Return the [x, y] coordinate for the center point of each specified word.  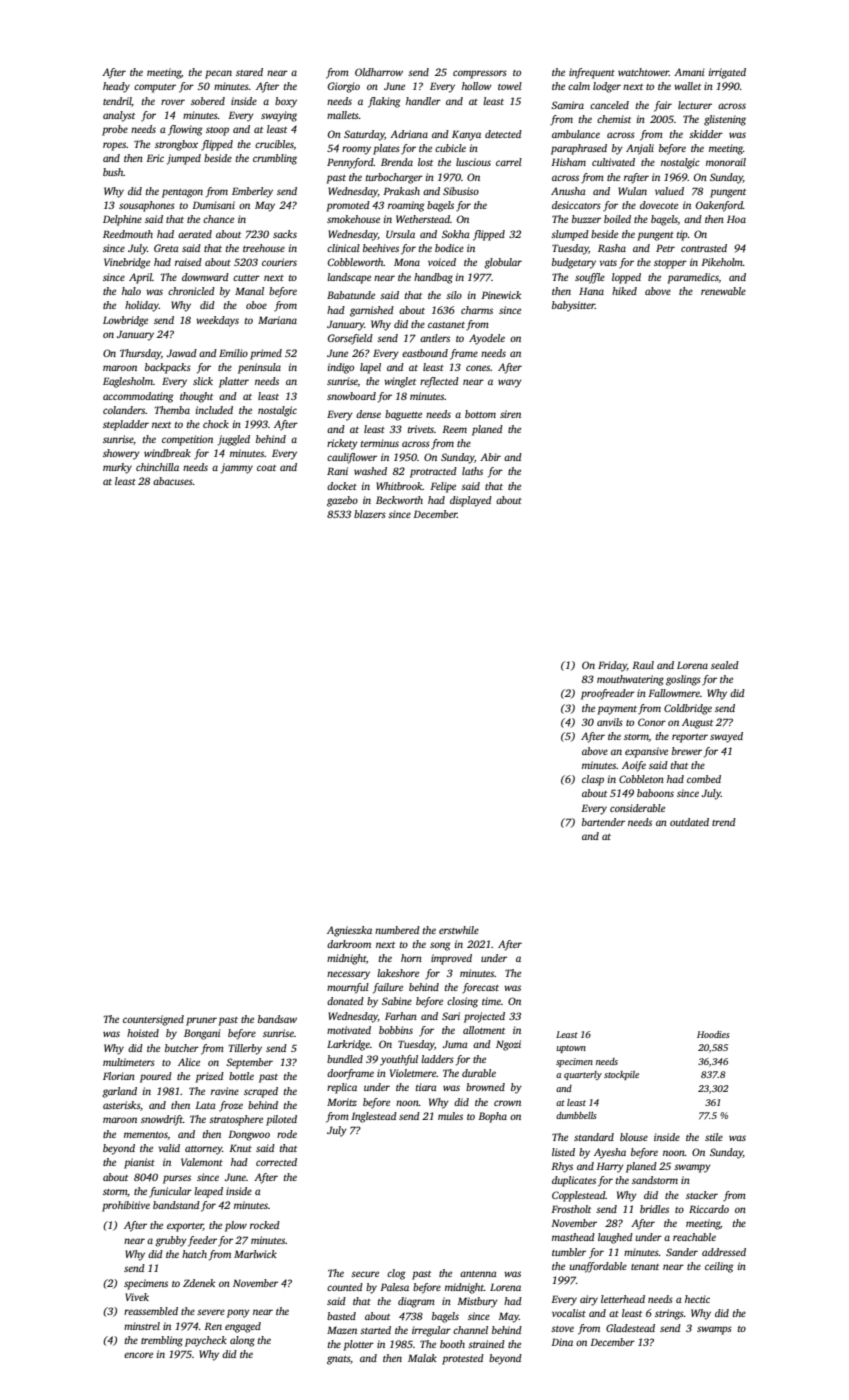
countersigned [153, 1020]
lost [425, 162]
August [697, 723]
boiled [617, 219]
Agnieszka [349, 931]
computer [155, 88]
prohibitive [126, 1206]
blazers [370, 514]
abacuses [173, 481]
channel [470, 1330]
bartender [603, 822]
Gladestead [630, 1328]
